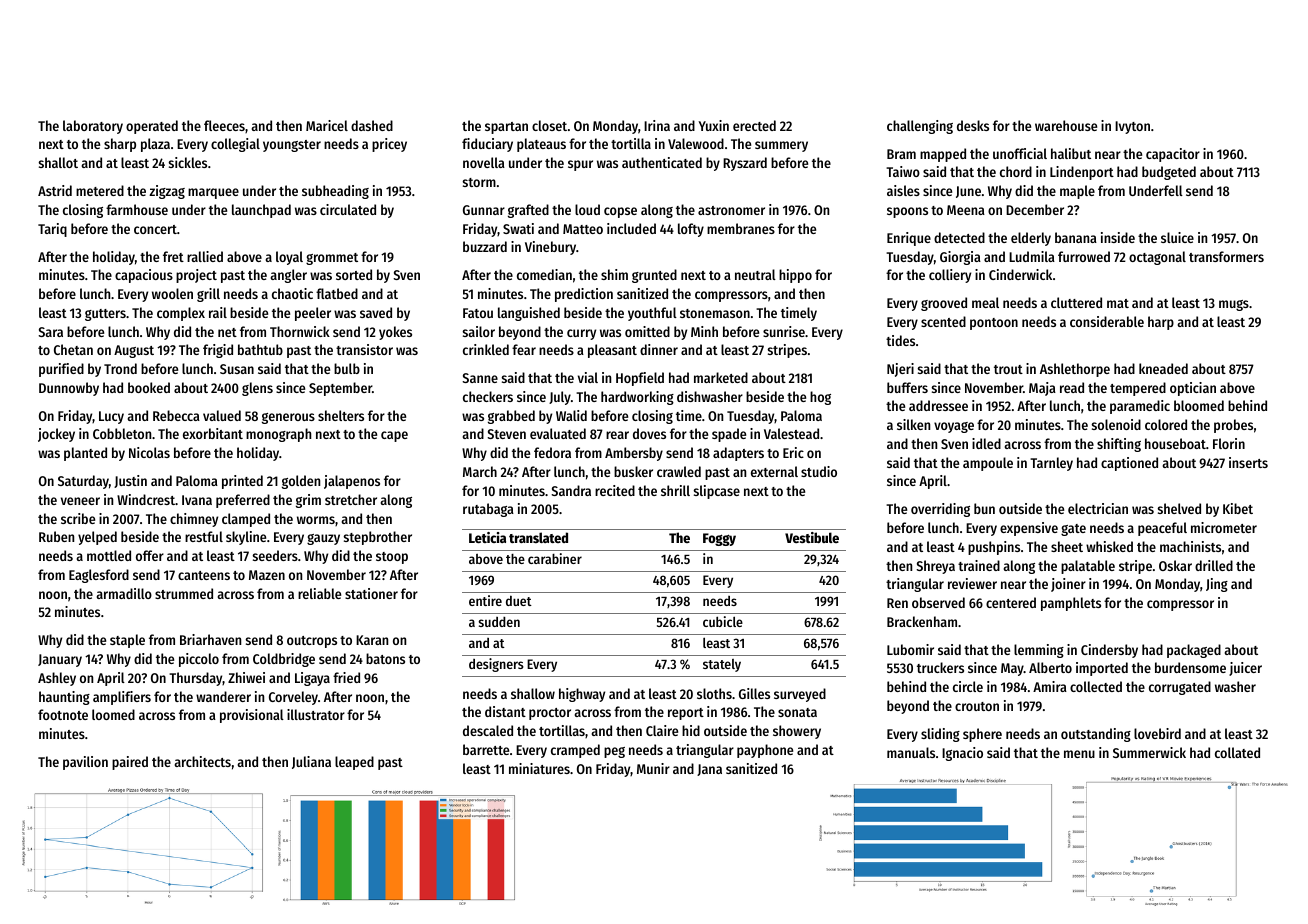 The width and height of the screenshot is (1308, 924). I want to click on laboratory, so click(93, 127).
